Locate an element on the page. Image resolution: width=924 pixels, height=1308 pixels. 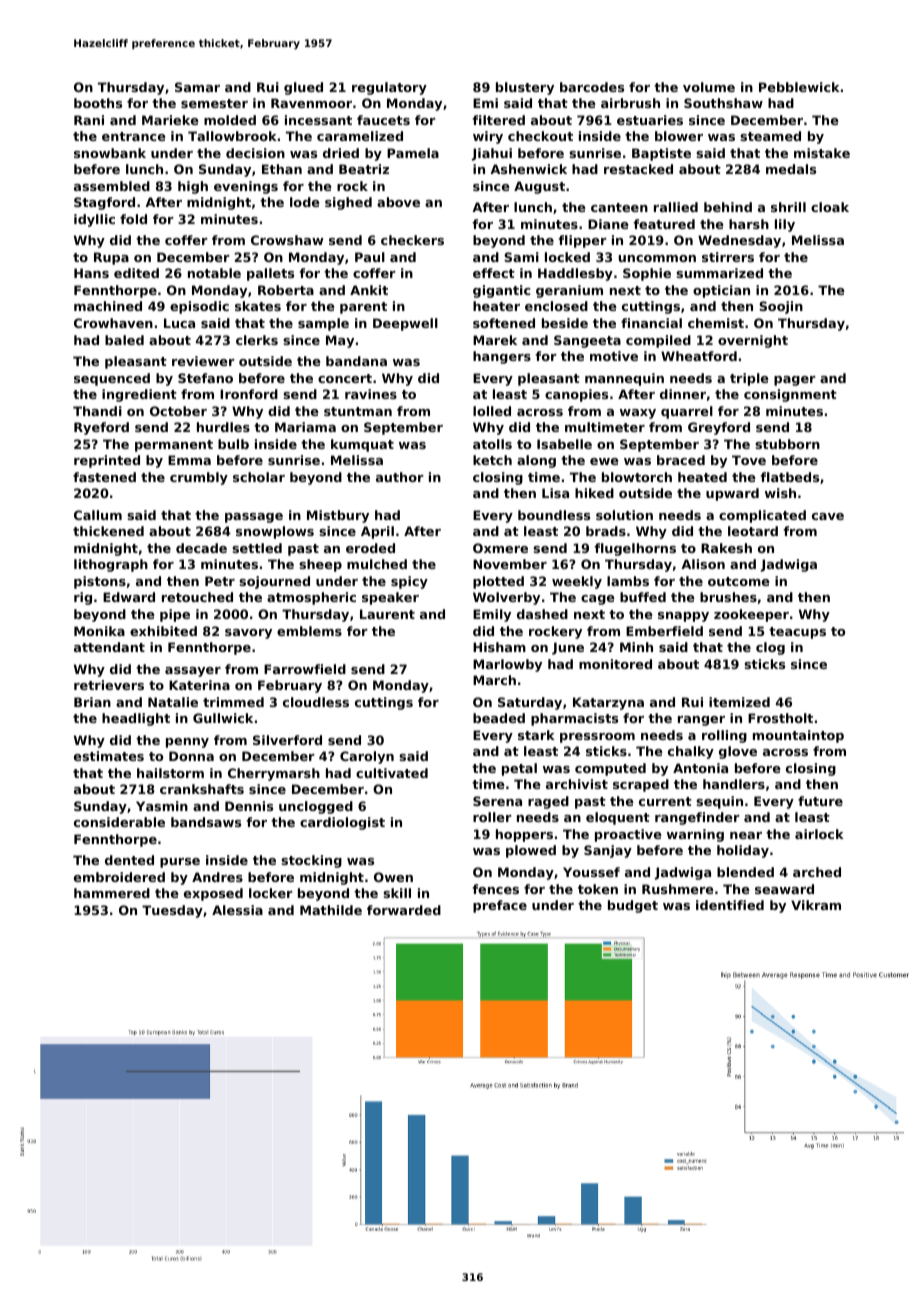
hammered is located at coordinates (112, 893).
